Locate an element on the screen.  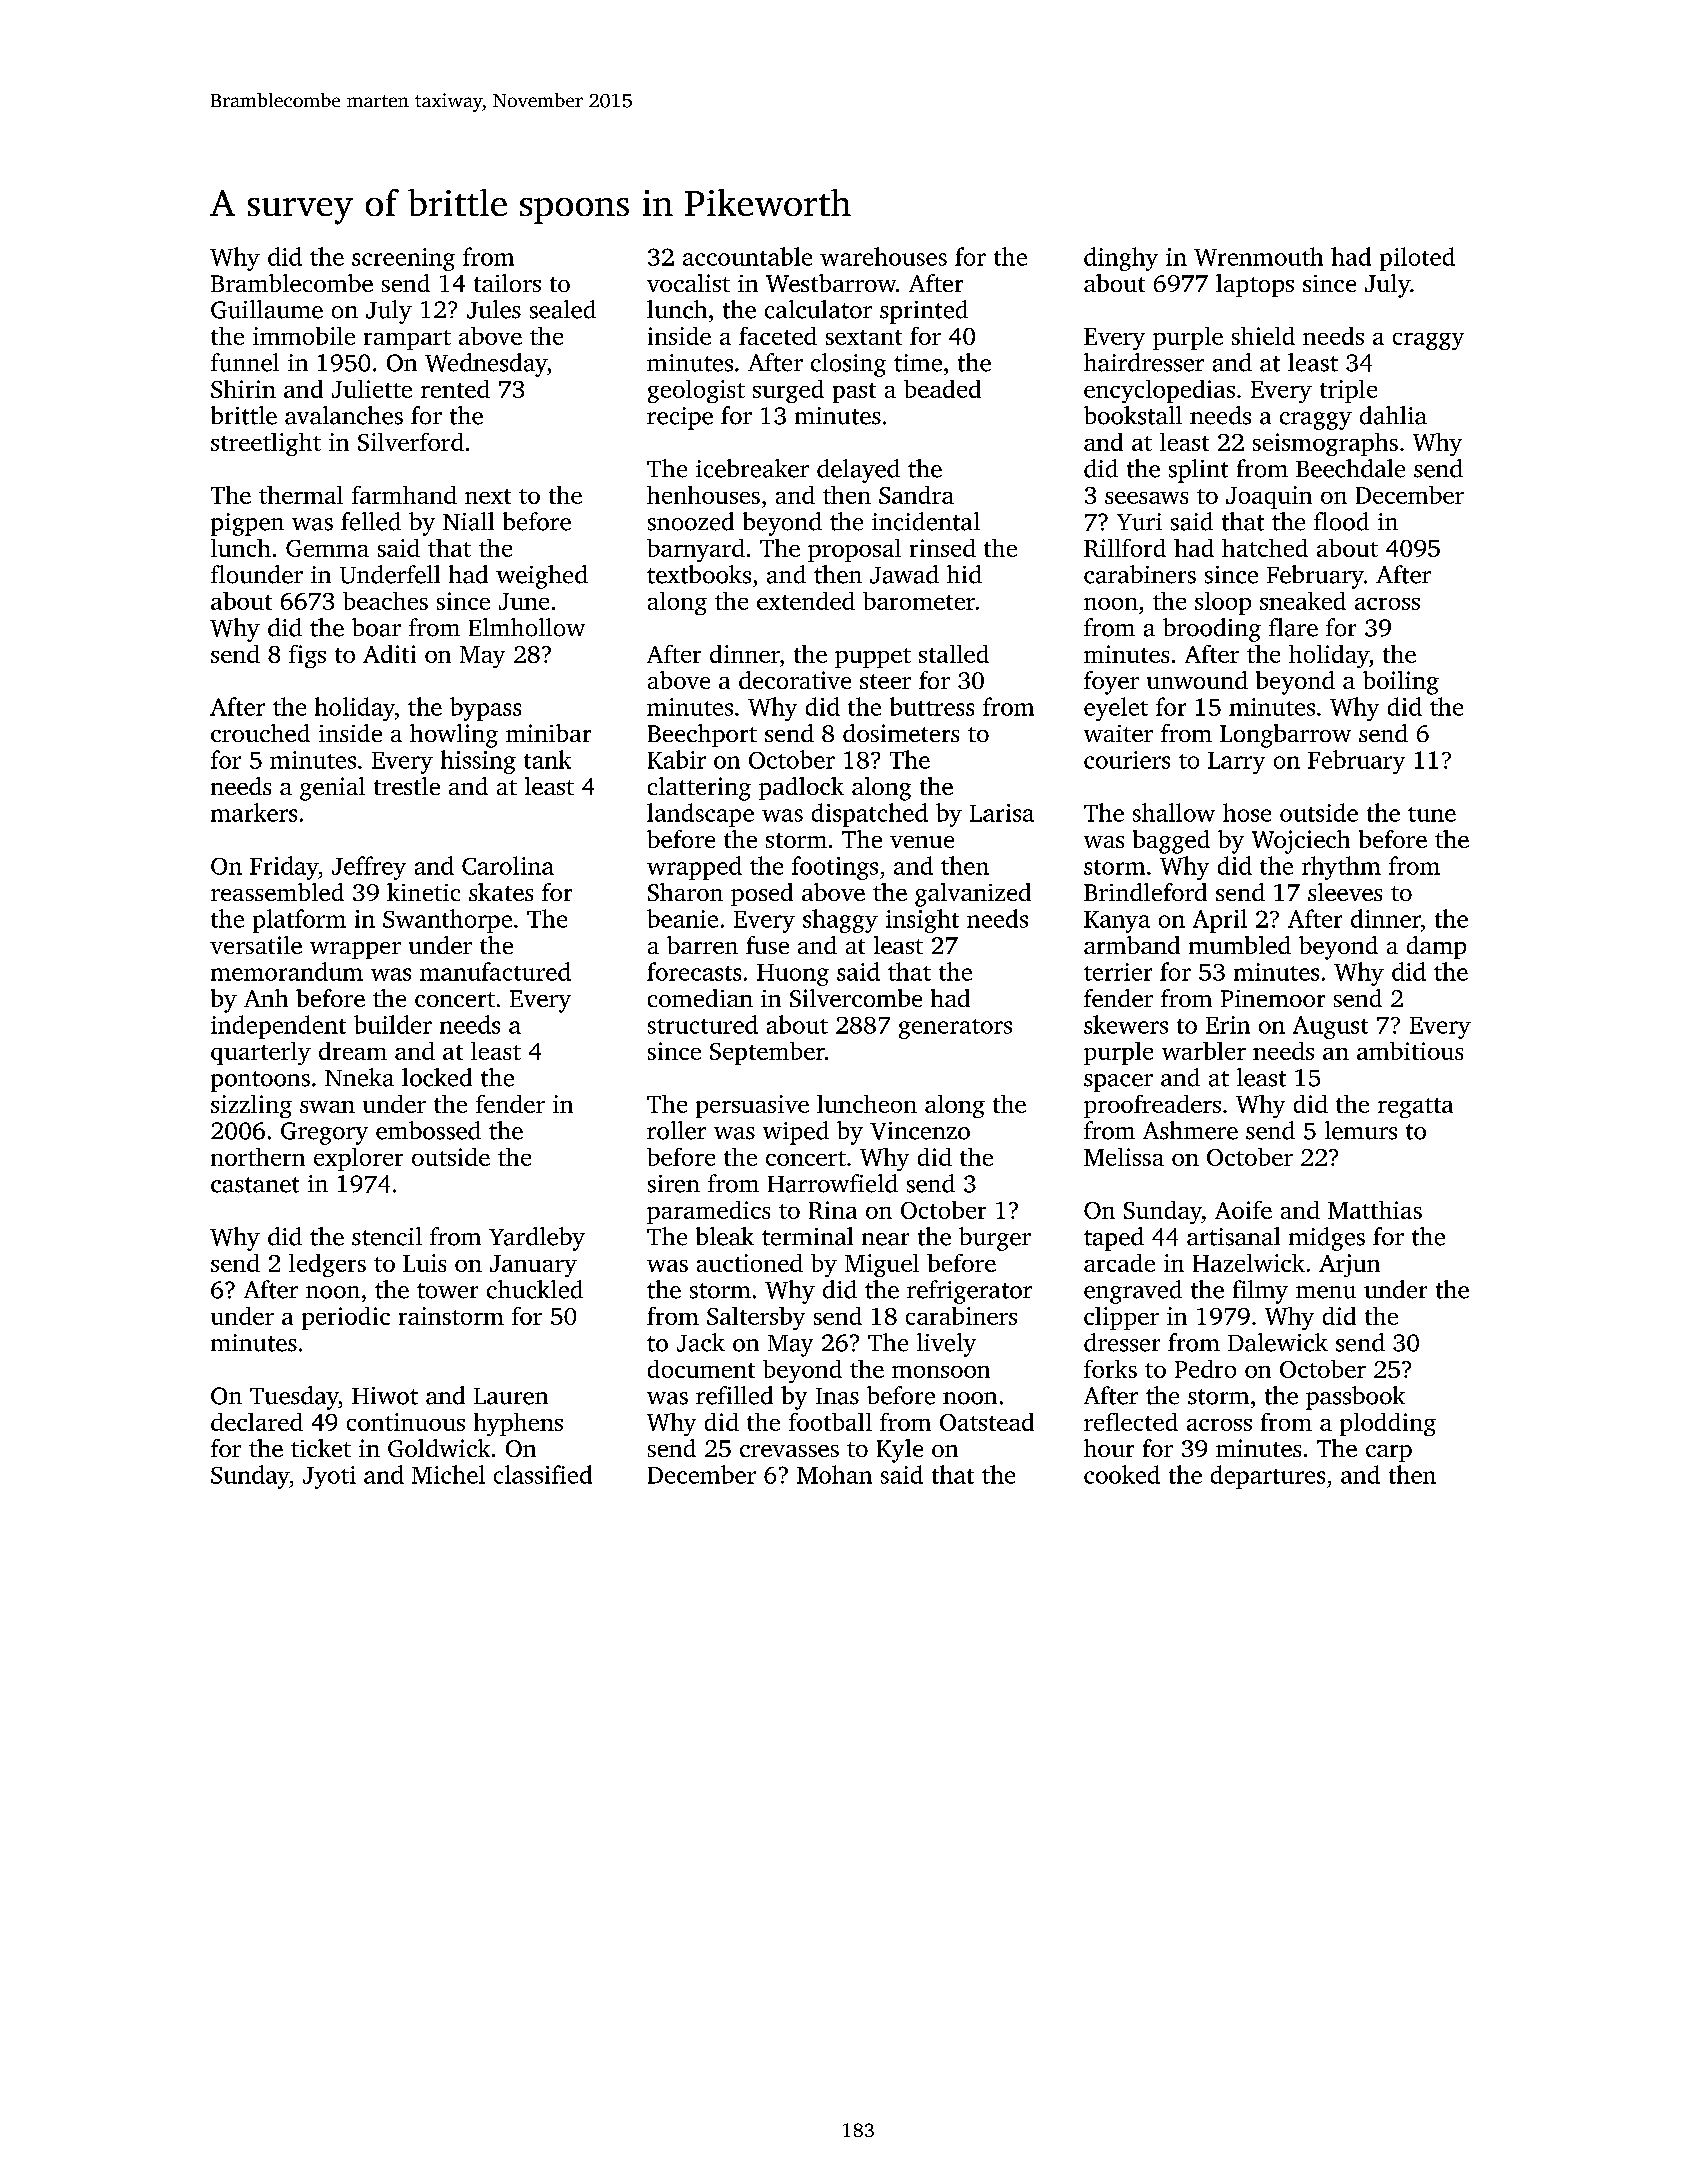
Aditi is located at coordinates (389, 654).
